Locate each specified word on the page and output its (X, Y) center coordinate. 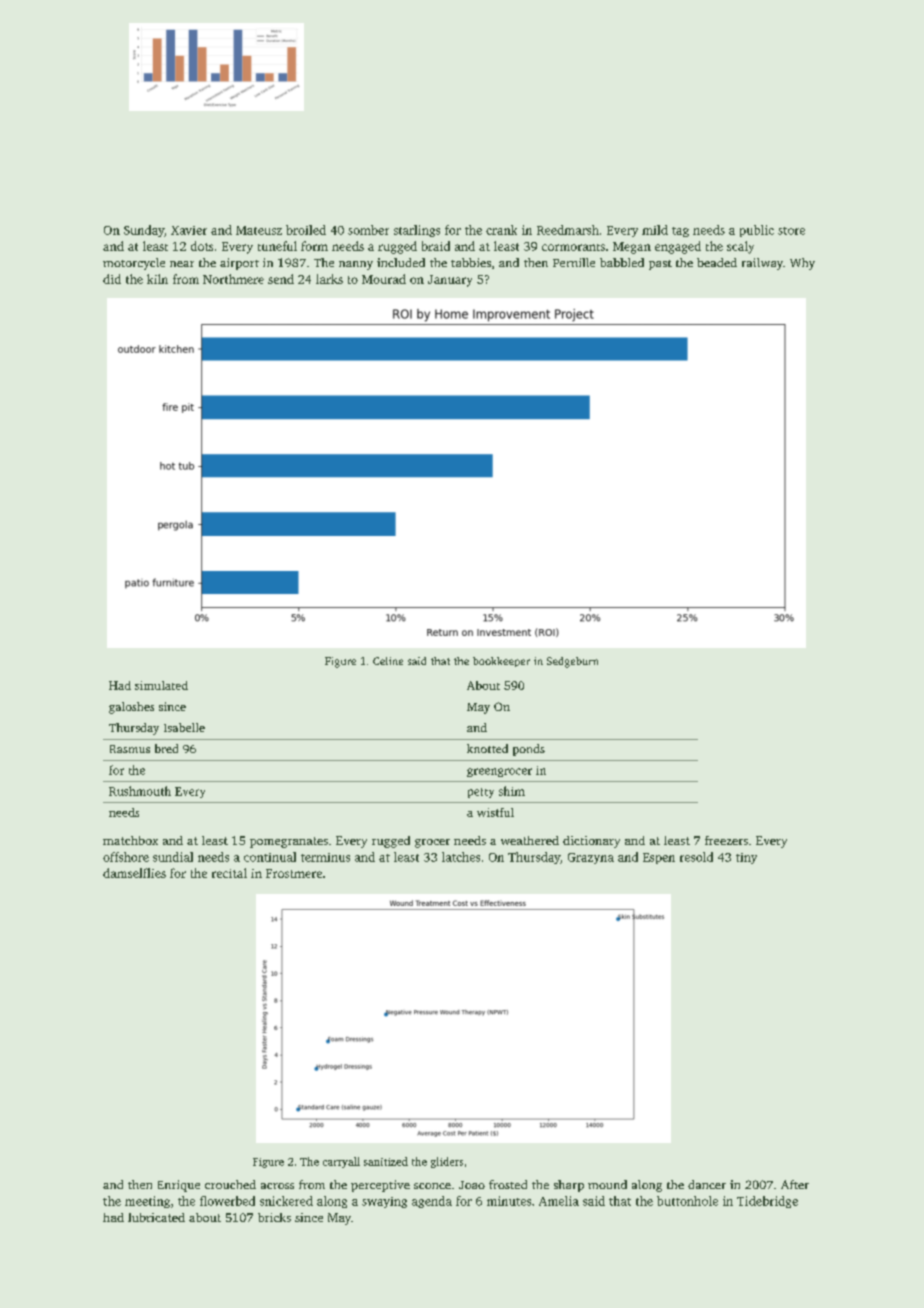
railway (762, 264)
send (281, 279)
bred (166, 748)
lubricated (156, 1217)
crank (501, 230)
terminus (325, 857)
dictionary (591, 842)
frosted (508, 1184)
